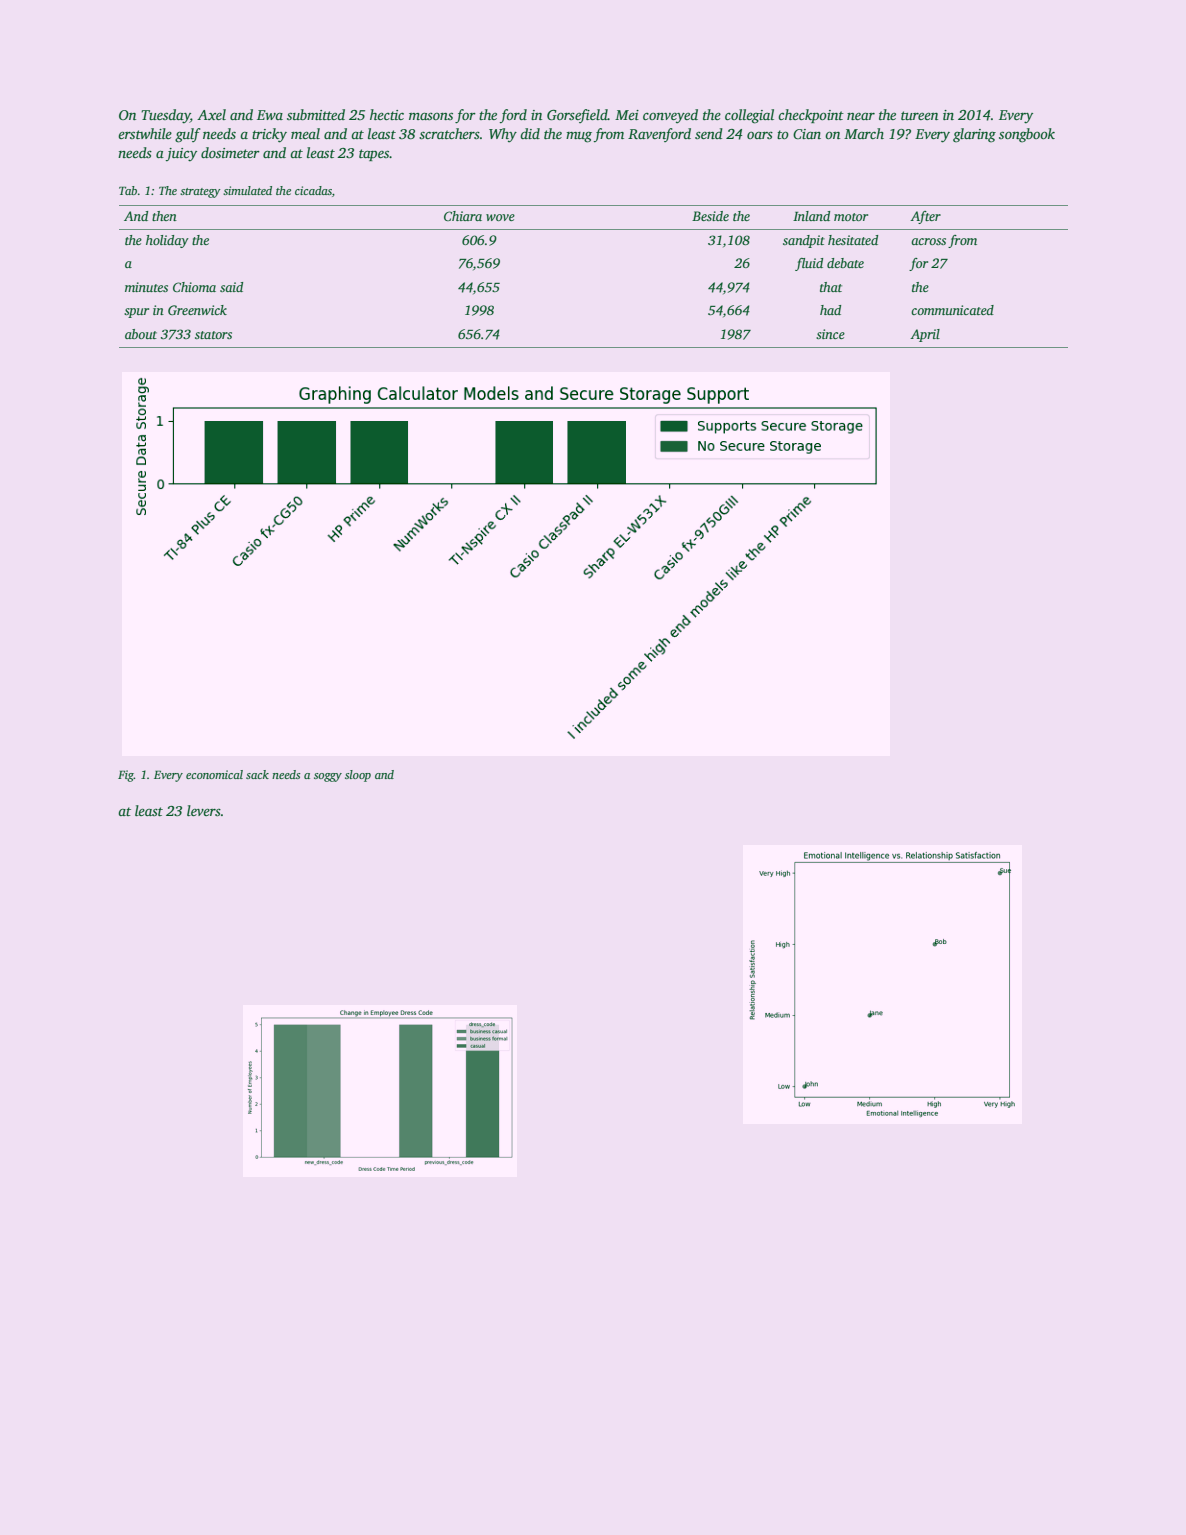 The height and width of the document is (1535, 1186). I want to click on had, so click(830, 310).
